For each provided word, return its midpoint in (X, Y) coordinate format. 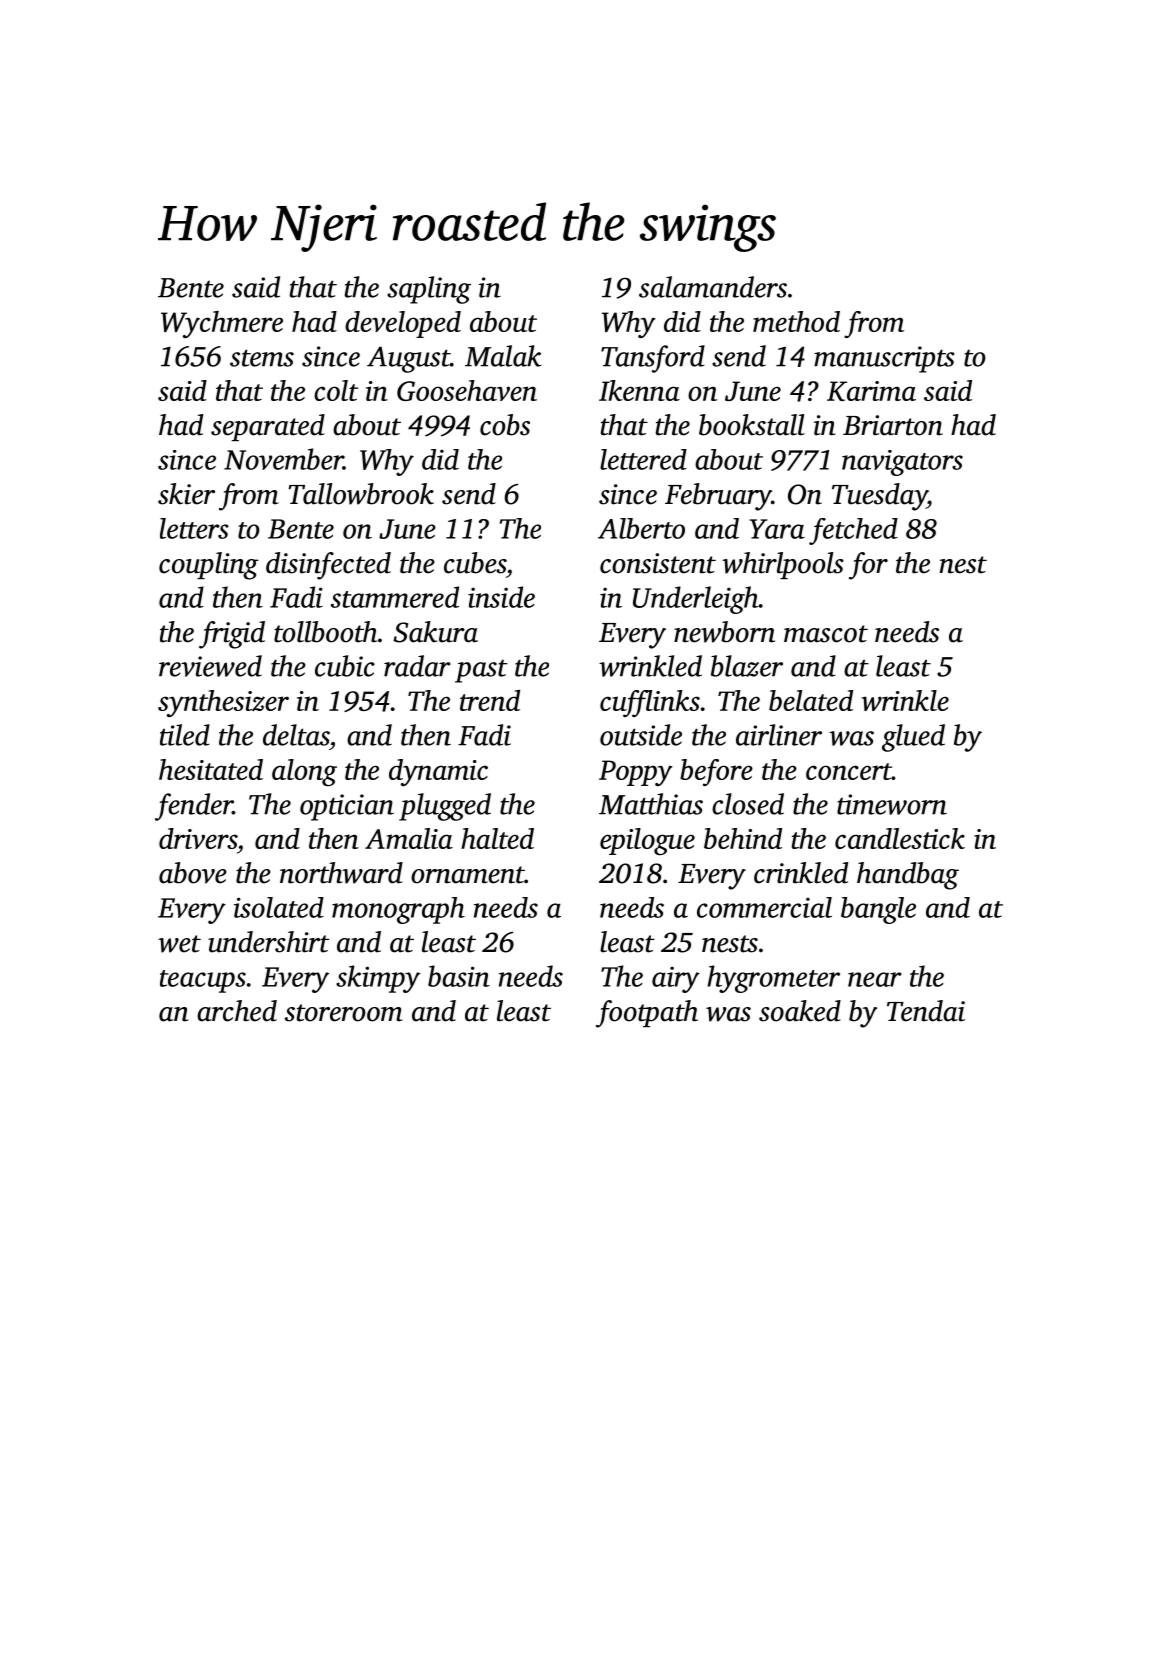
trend (490, 700)
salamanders (713, 287)
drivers (198, 838)
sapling (429, 290)
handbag (908, 876)
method (796, 321)
